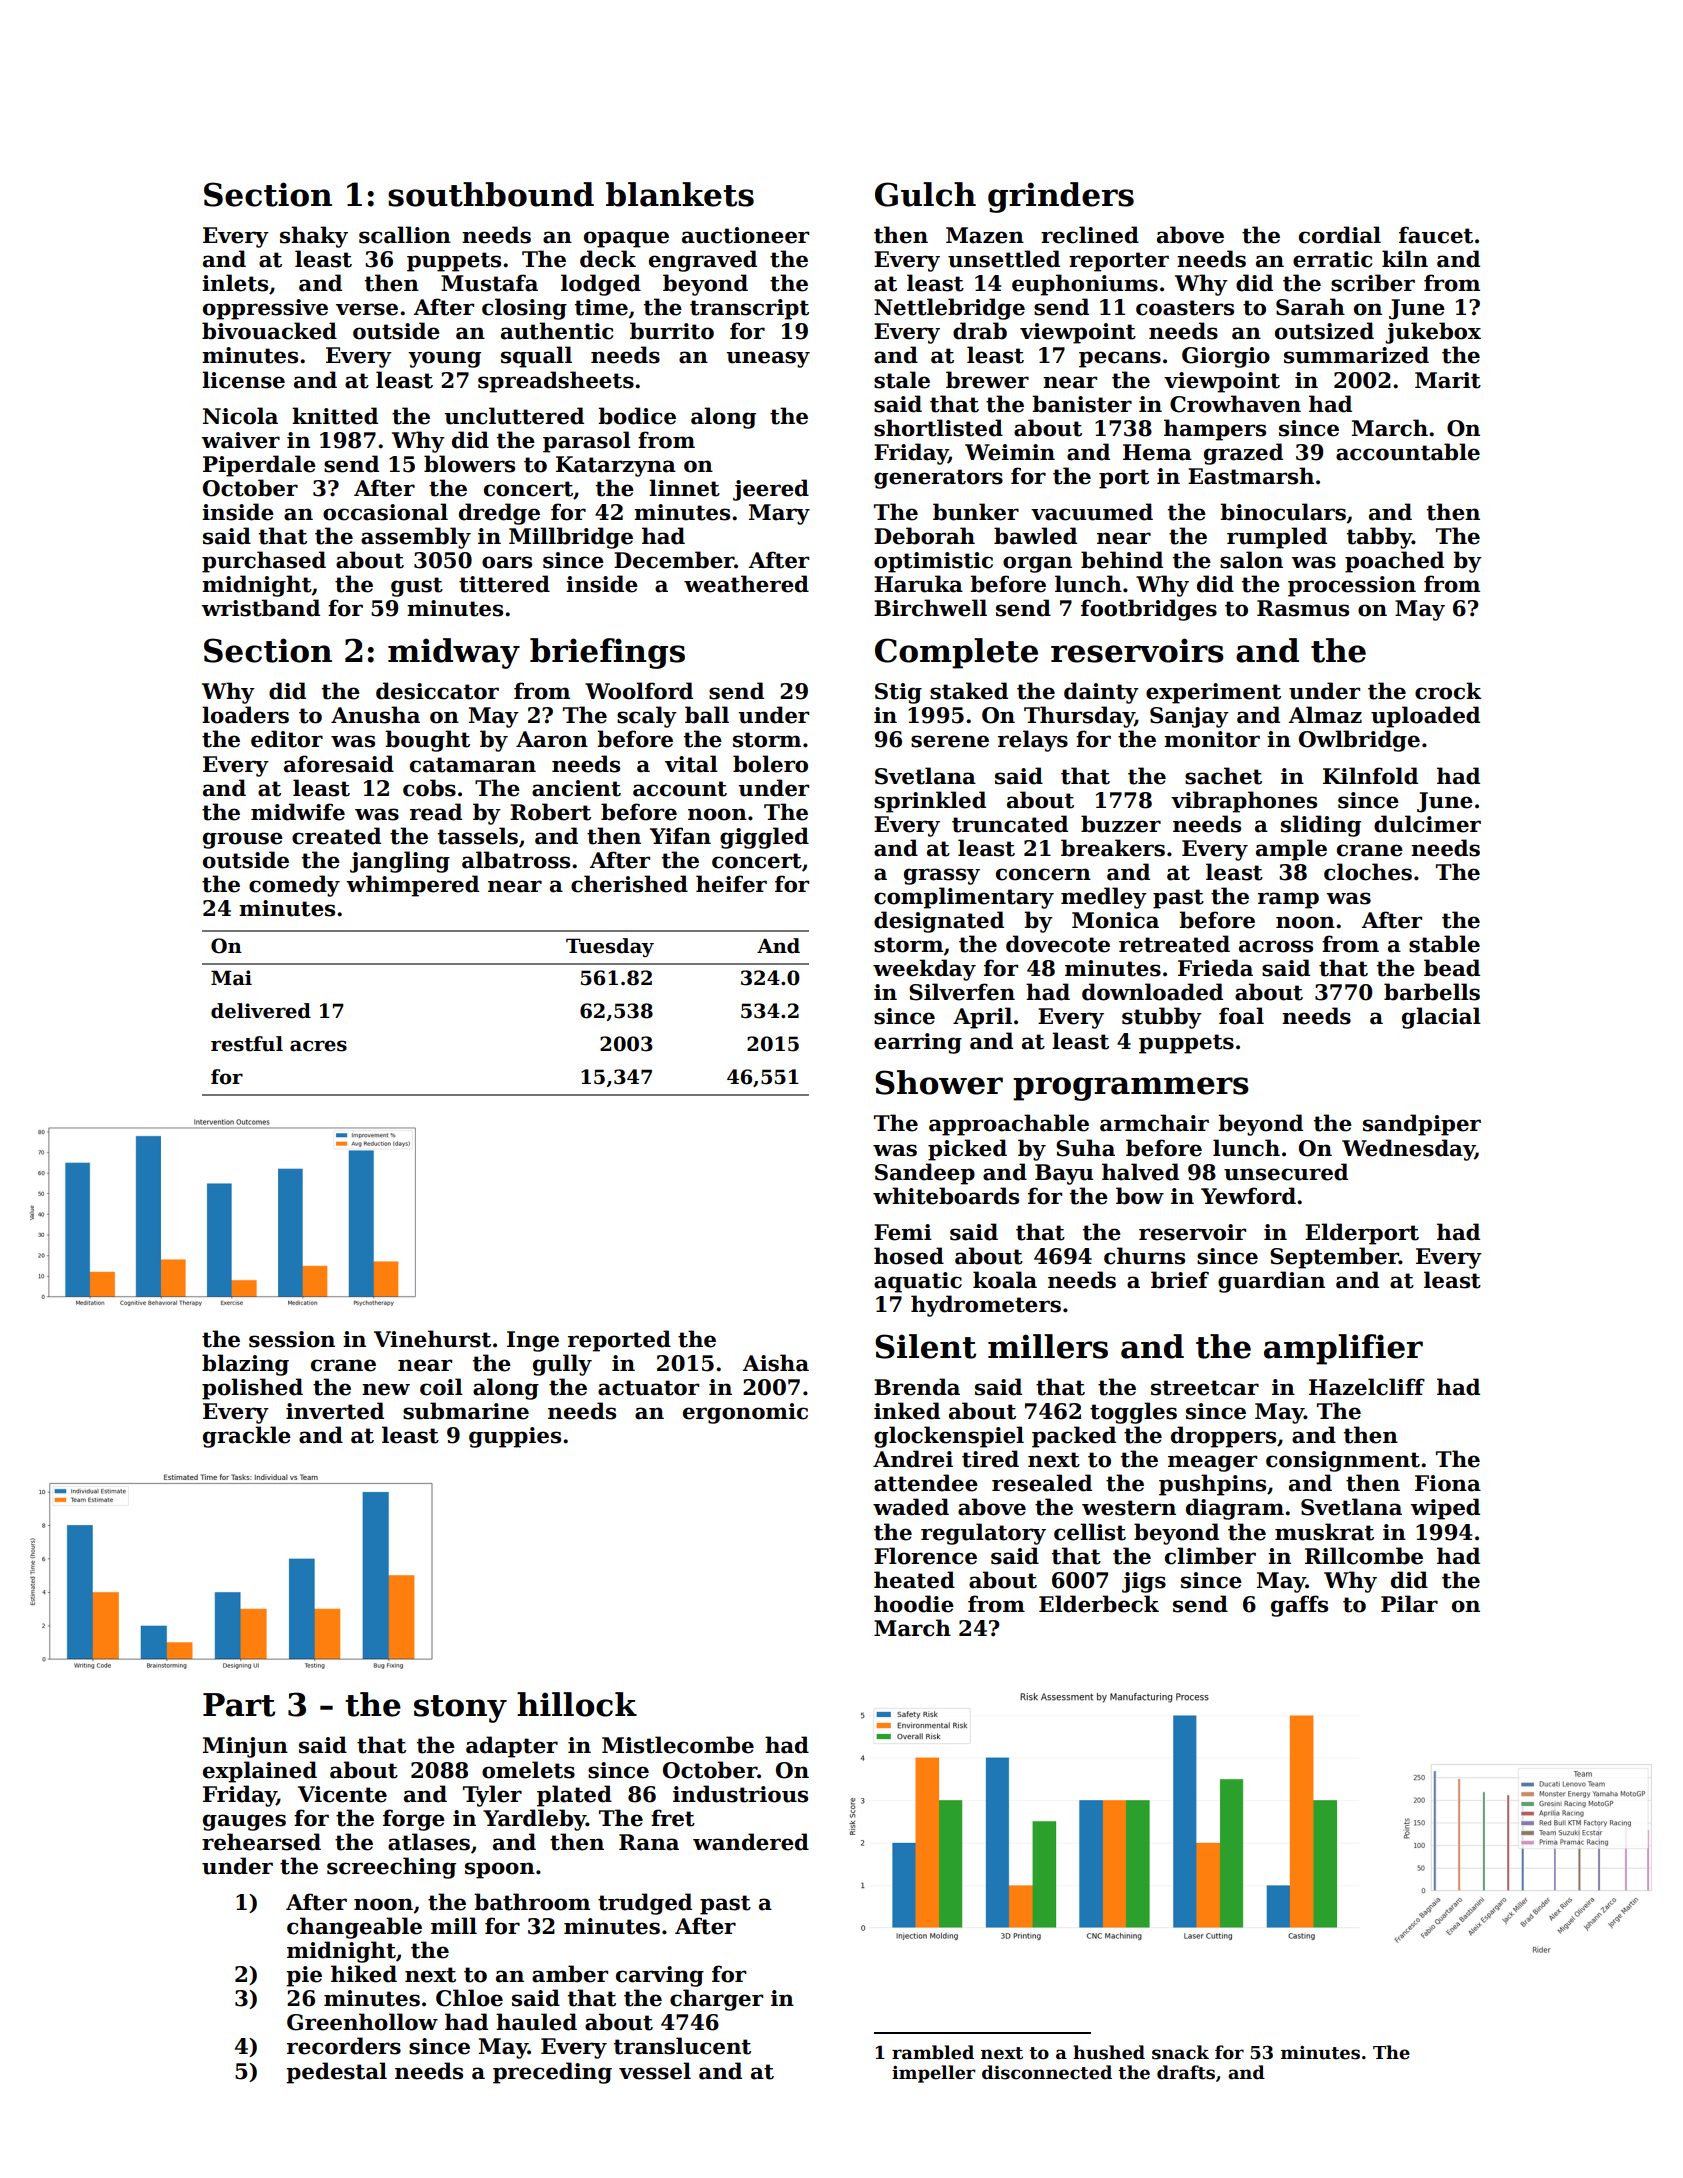 Image resolution: width=1683 pixels, height=2178 pixels. I want to click on Almaz, so click(1325, 715).
